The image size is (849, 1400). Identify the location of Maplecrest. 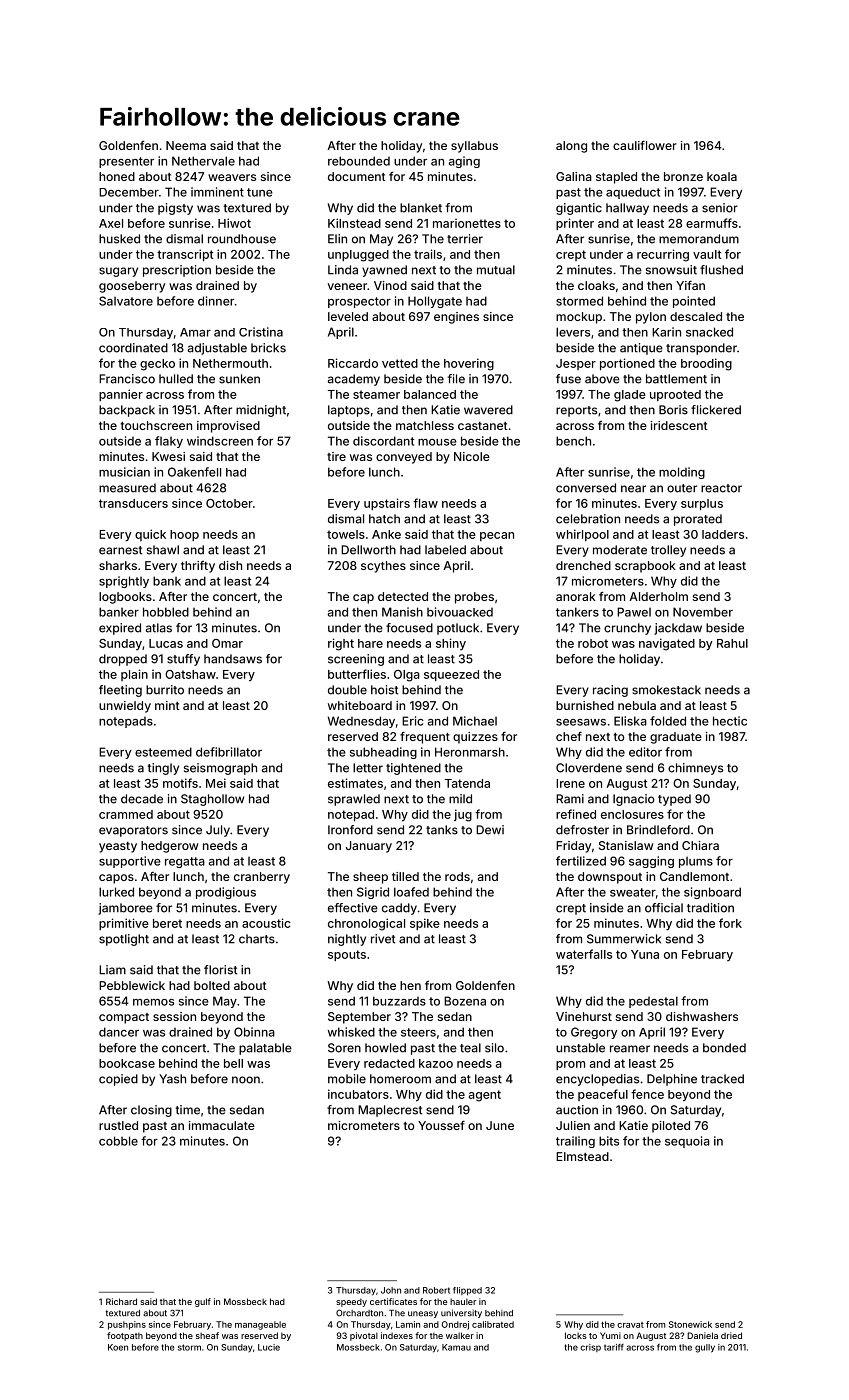
(390, 1111).
